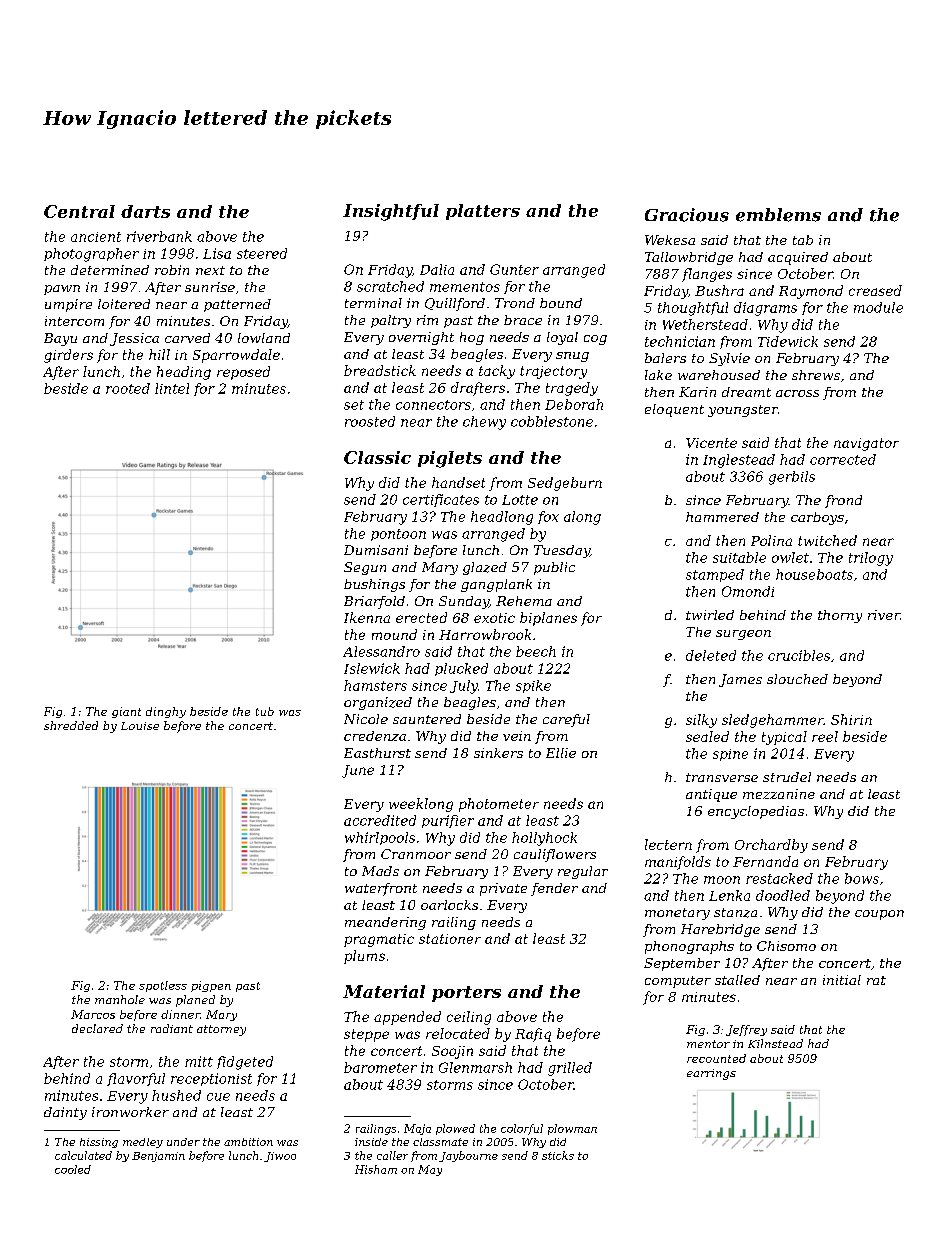  Describe the element at coordinates (558, 1155) in the image. I see `sticks` at that location.
